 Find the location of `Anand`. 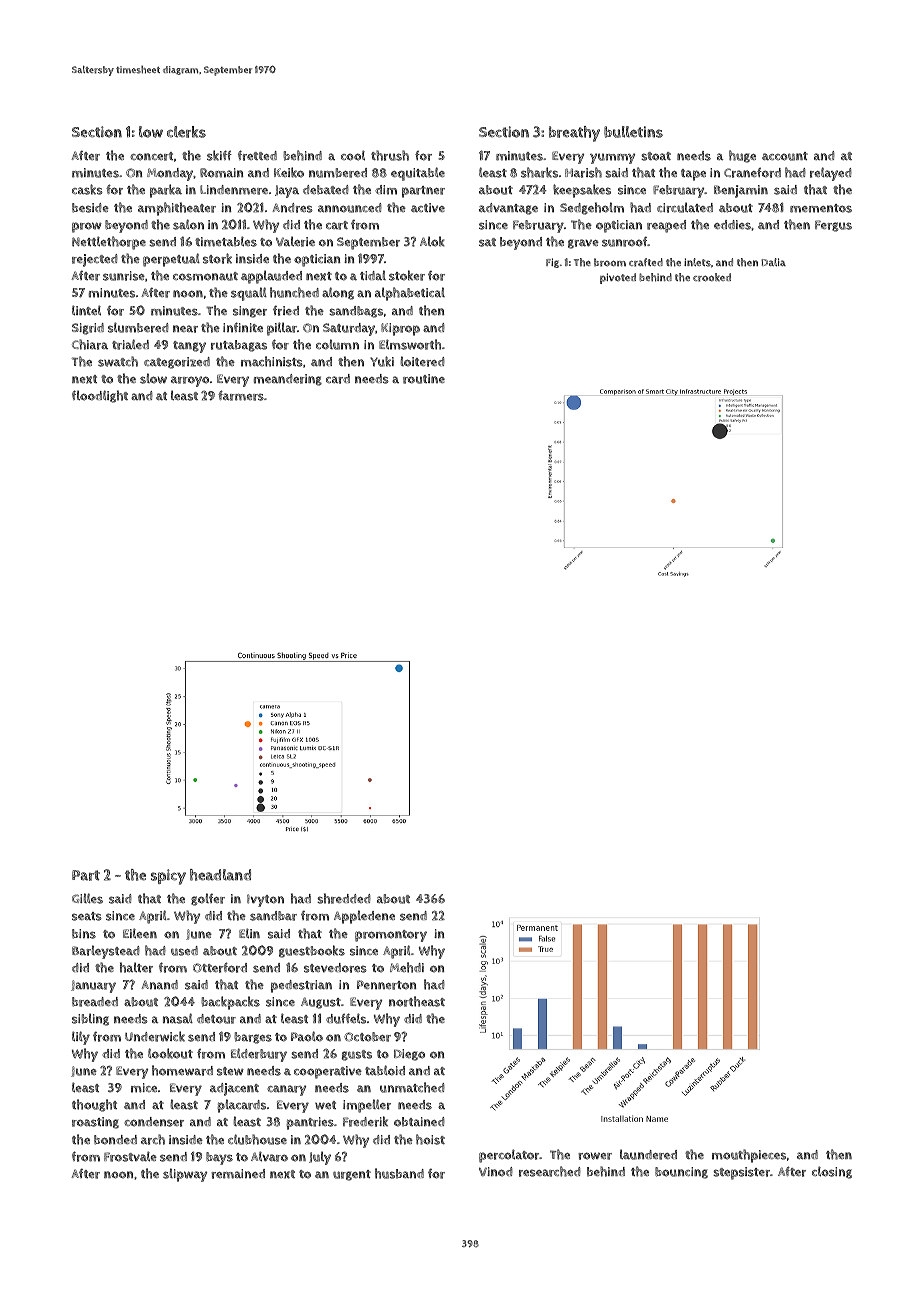

Anand is located at coordinates (159, 984).
